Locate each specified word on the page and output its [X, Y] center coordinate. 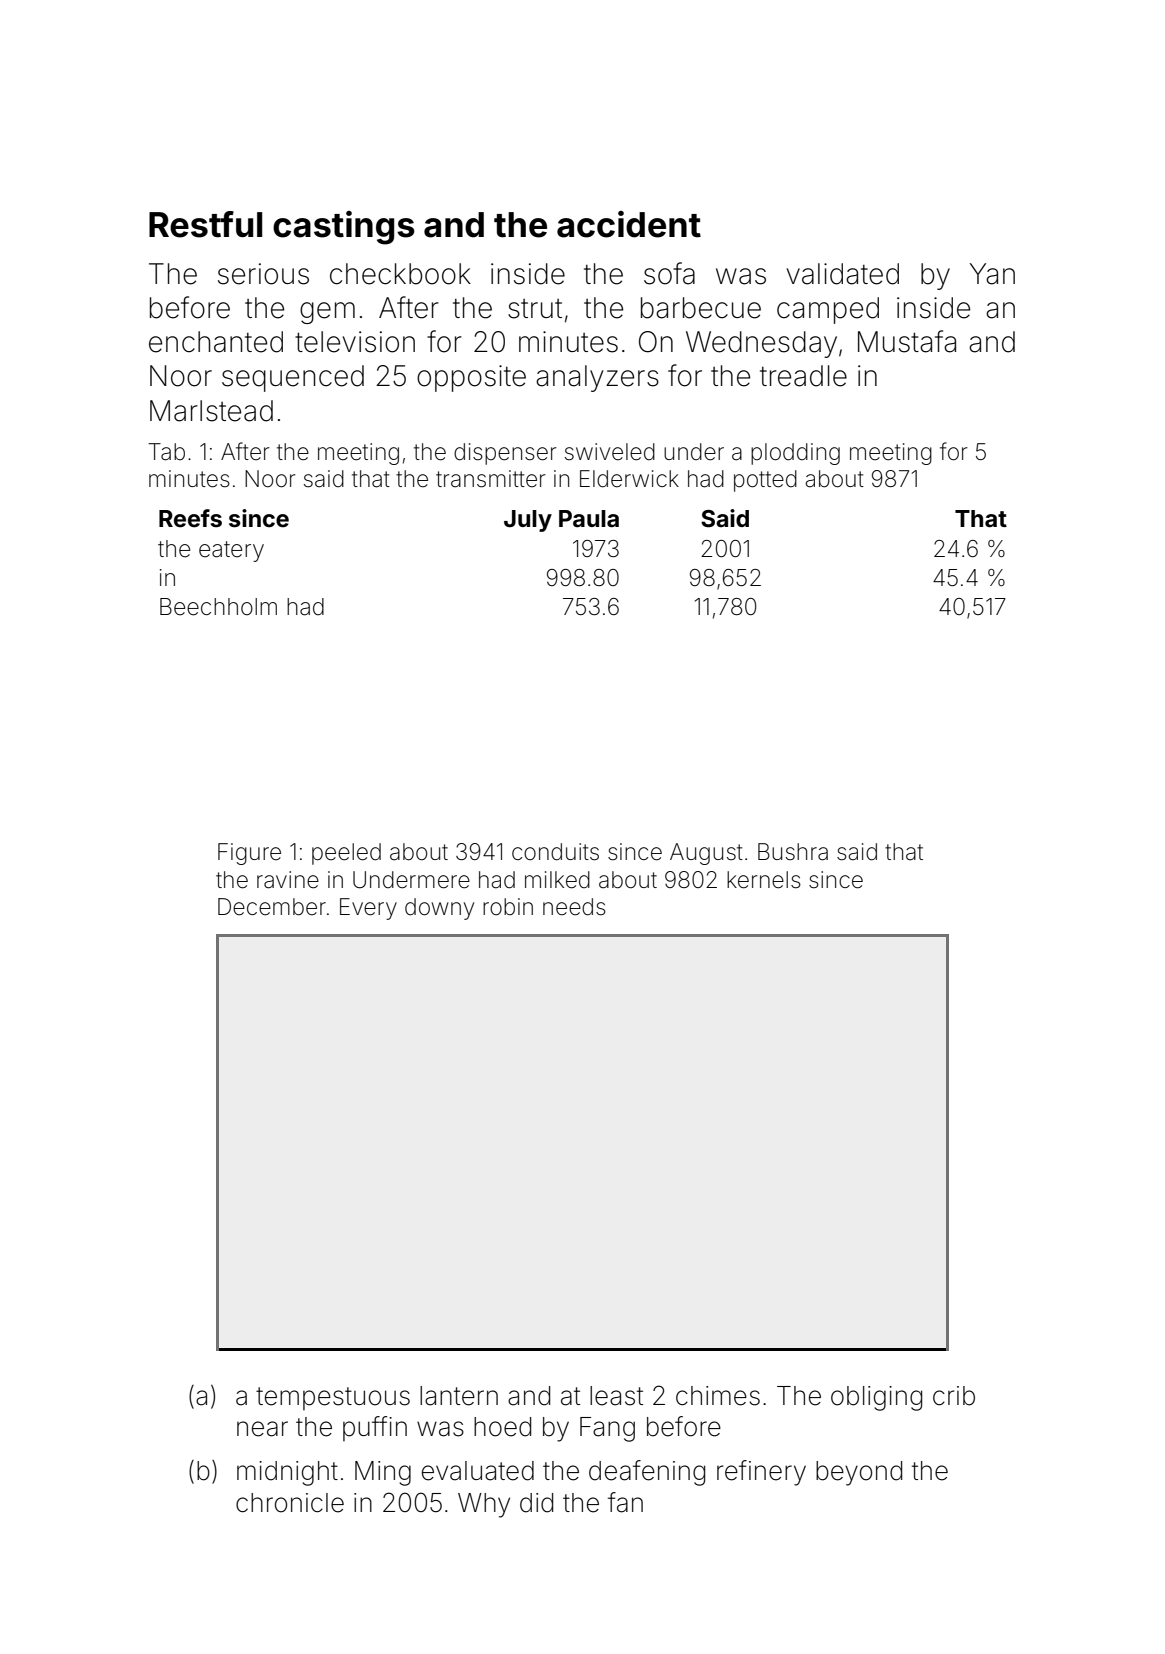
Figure [249, 854]
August [706, 854]
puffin [375, 1428]
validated [843, 274]
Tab [166, 452]
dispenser [505, 454]
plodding [795, 454]
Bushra [793, 852]
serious [263, 274]
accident [629, 224]
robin [508, 907]
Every [368, 909]
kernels [764, 880]
